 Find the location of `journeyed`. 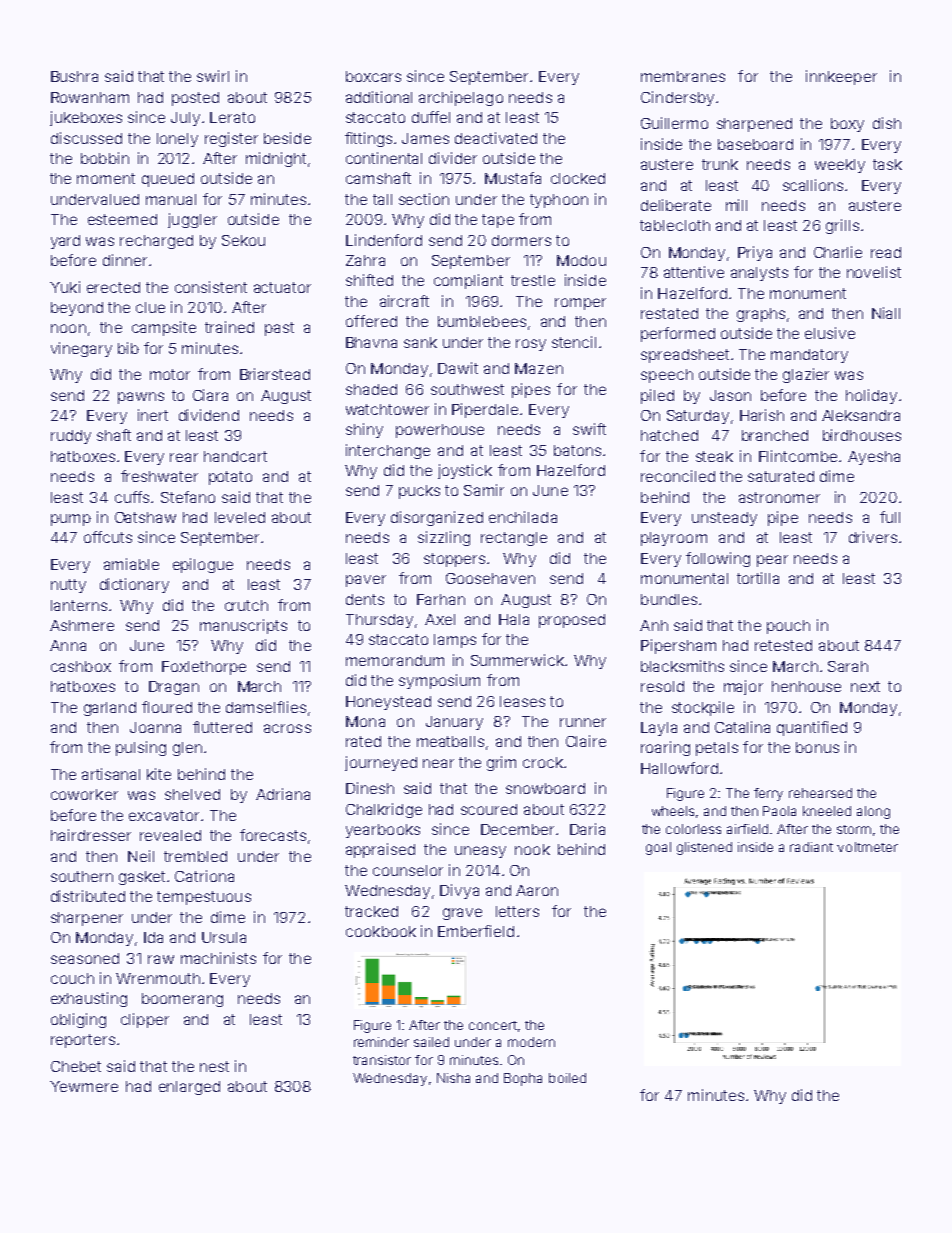

journeyed is located at coordinates (381, 763).
